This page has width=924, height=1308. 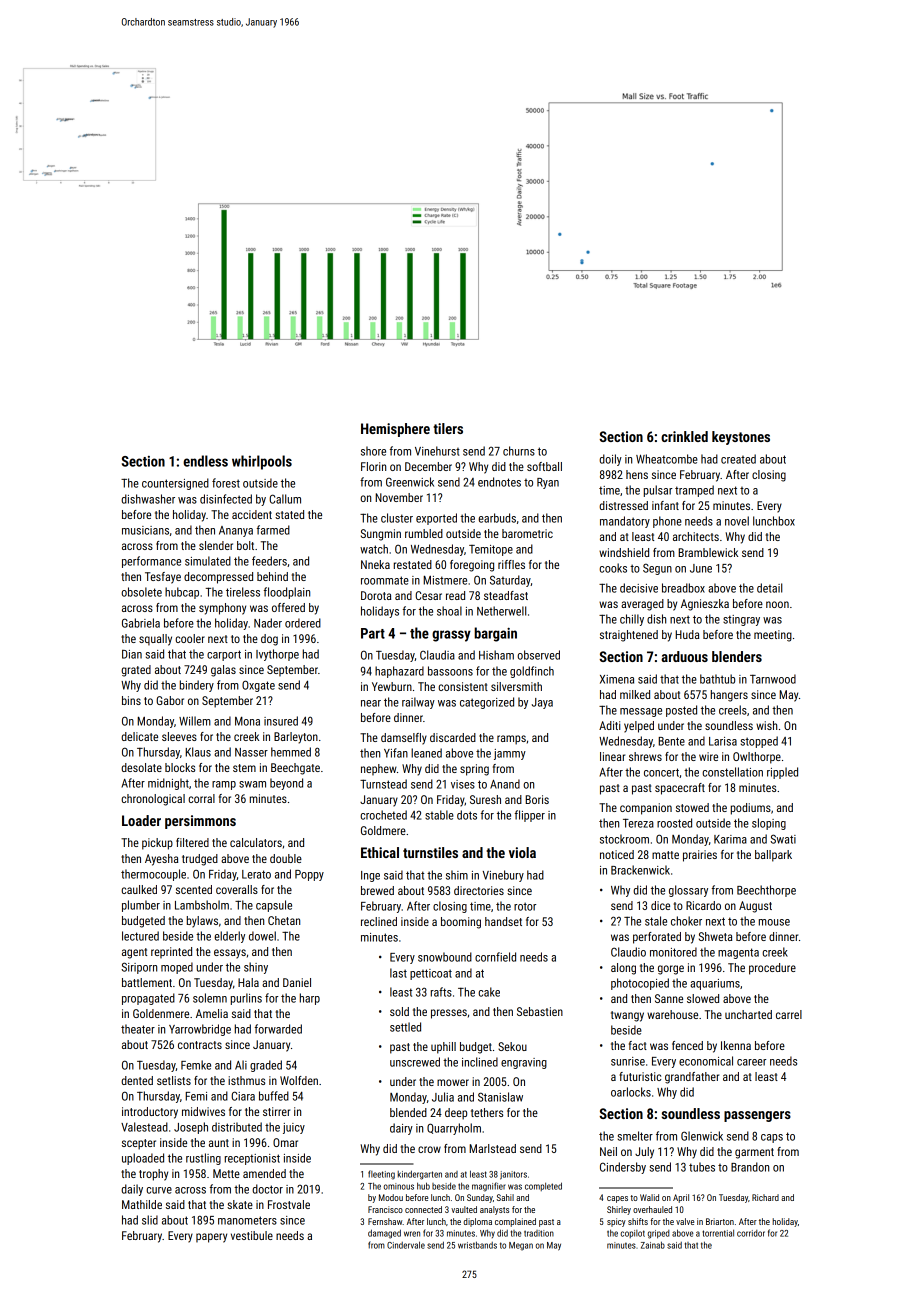 What do you see at coordinates (684, 436) in the page?
I see `crinkled` at bounding box center [684, 436].
